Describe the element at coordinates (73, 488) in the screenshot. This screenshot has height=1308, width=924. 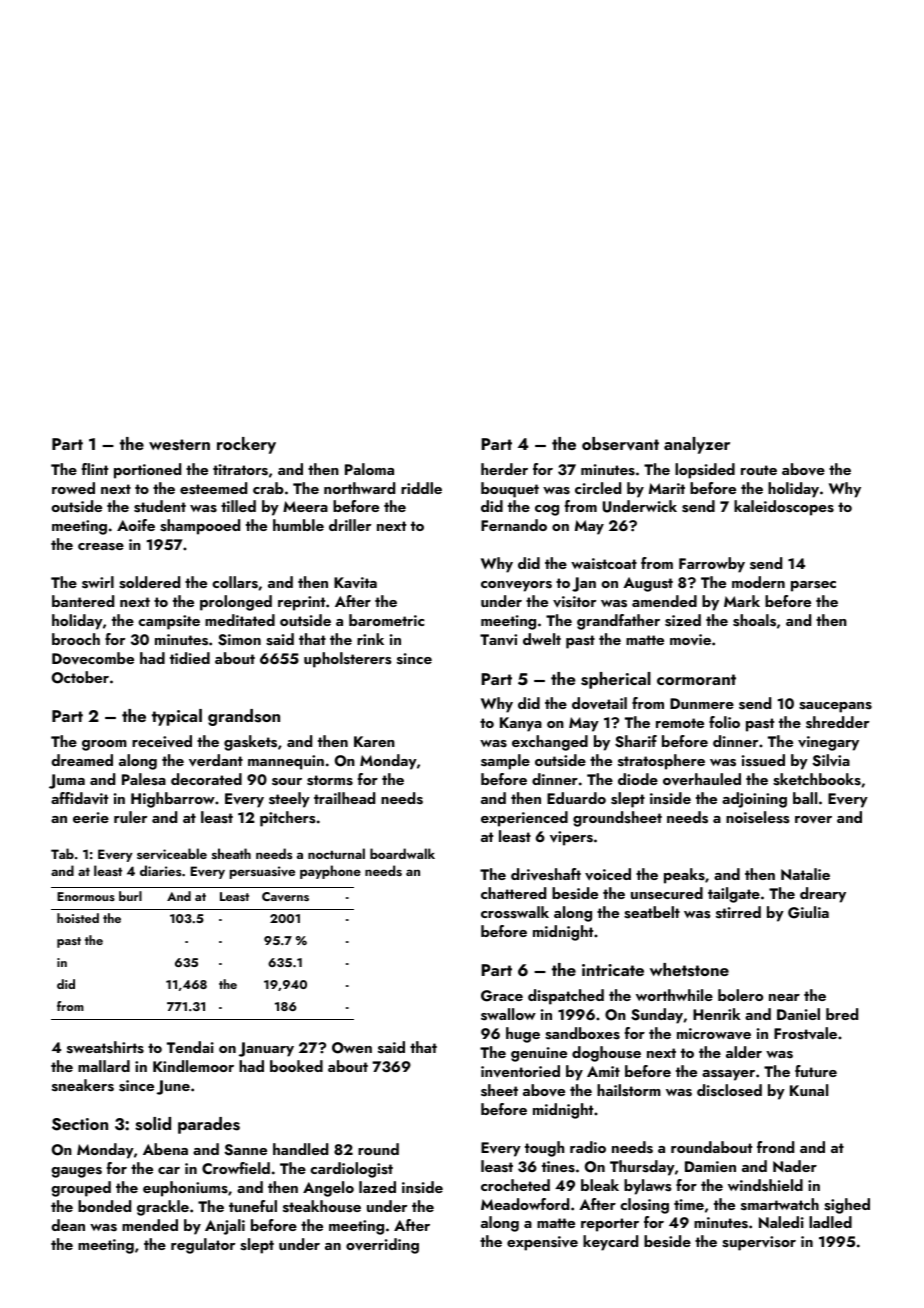
I see `rowed` at that location.
